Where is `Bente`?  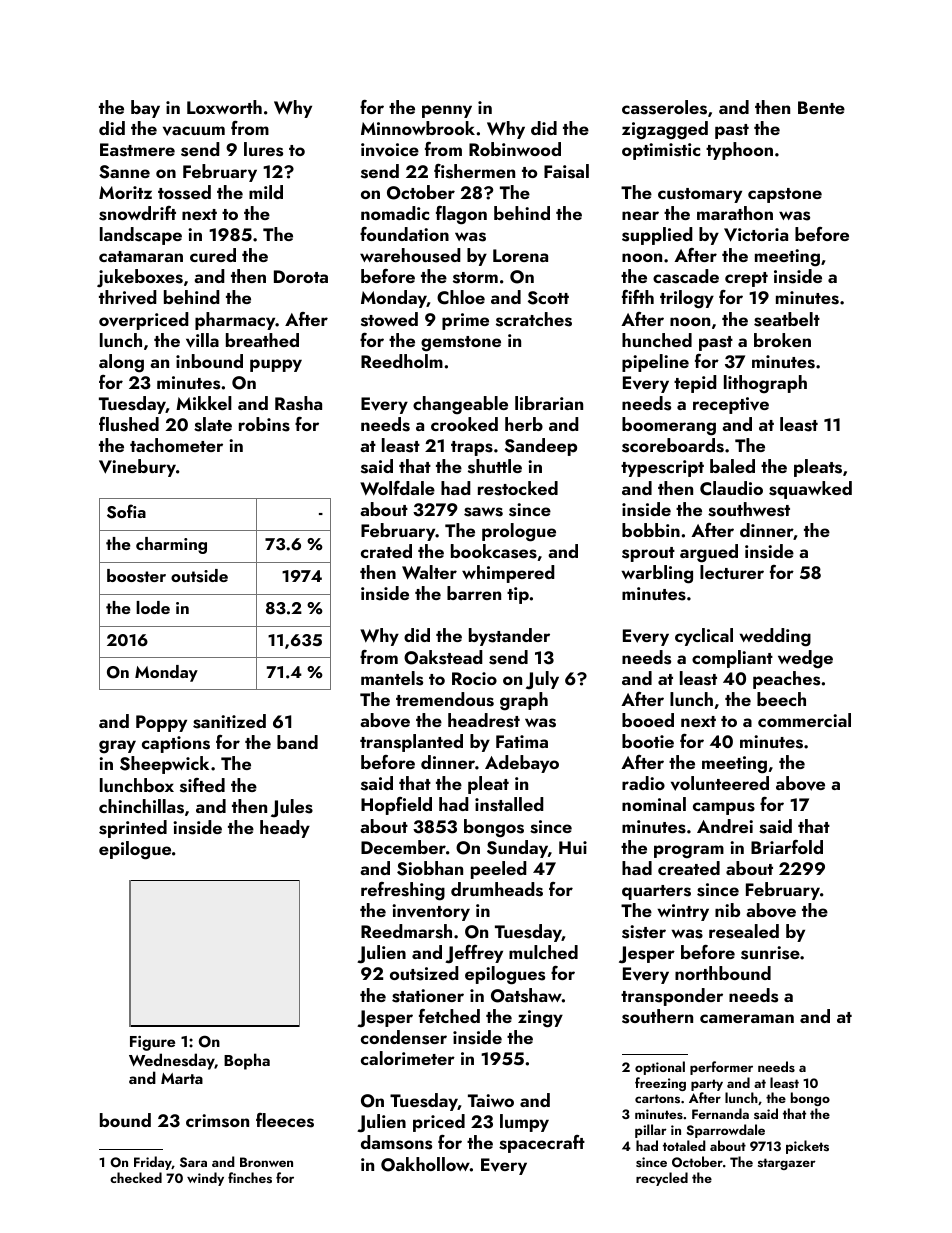 Bente is located at coordinates (821, 107).
